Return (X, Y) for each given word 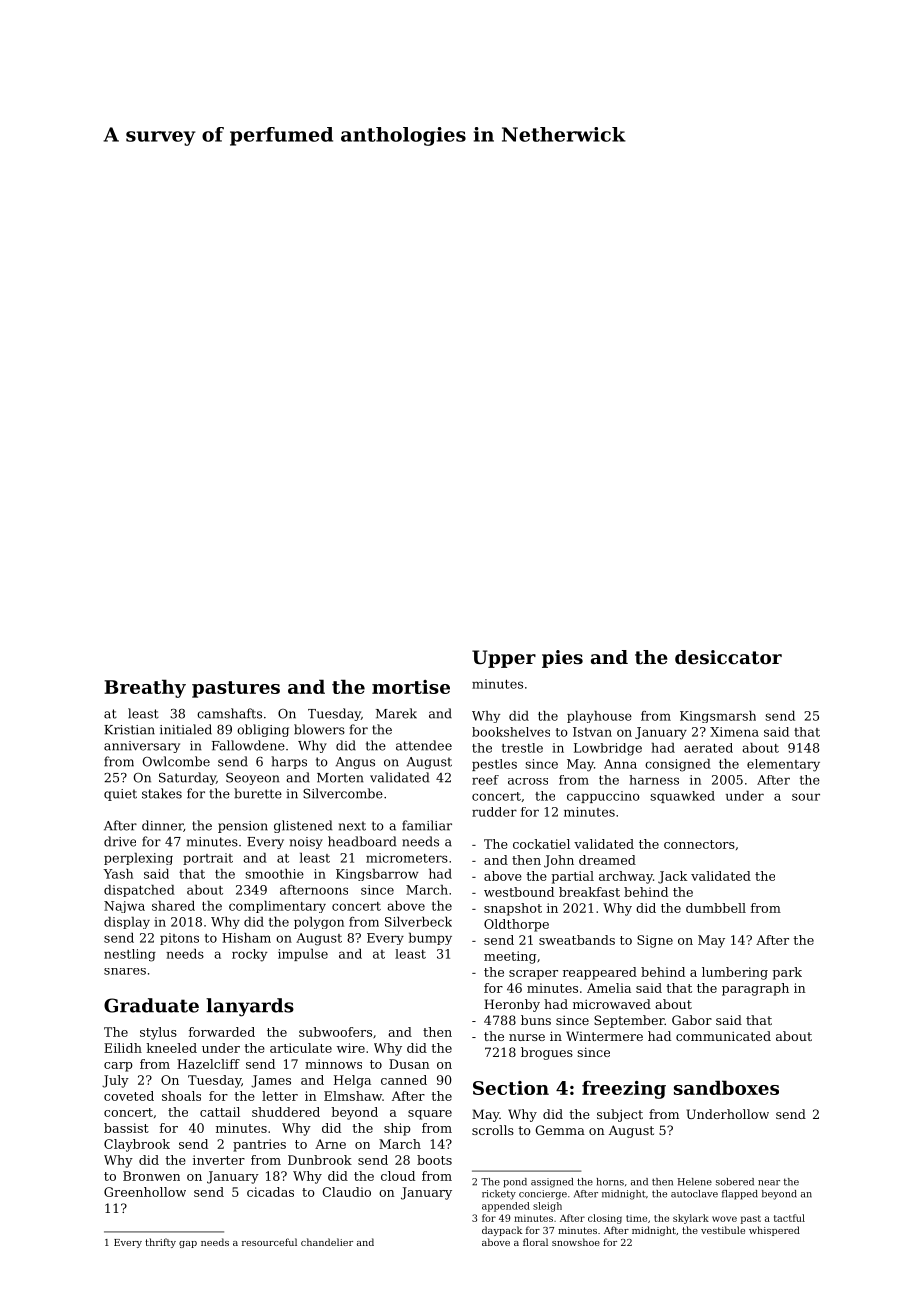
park (787, 973)
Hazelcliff (208, 1064)
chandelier (327, 1242)
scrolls (493, 1130)
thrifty (160, 1243)
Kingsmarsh (718, 717)
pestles (494, 765)
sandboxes (726, 1087)
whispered (774, 1231)
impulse (303, 955)
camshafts (229, 713)
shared (173, 906)
